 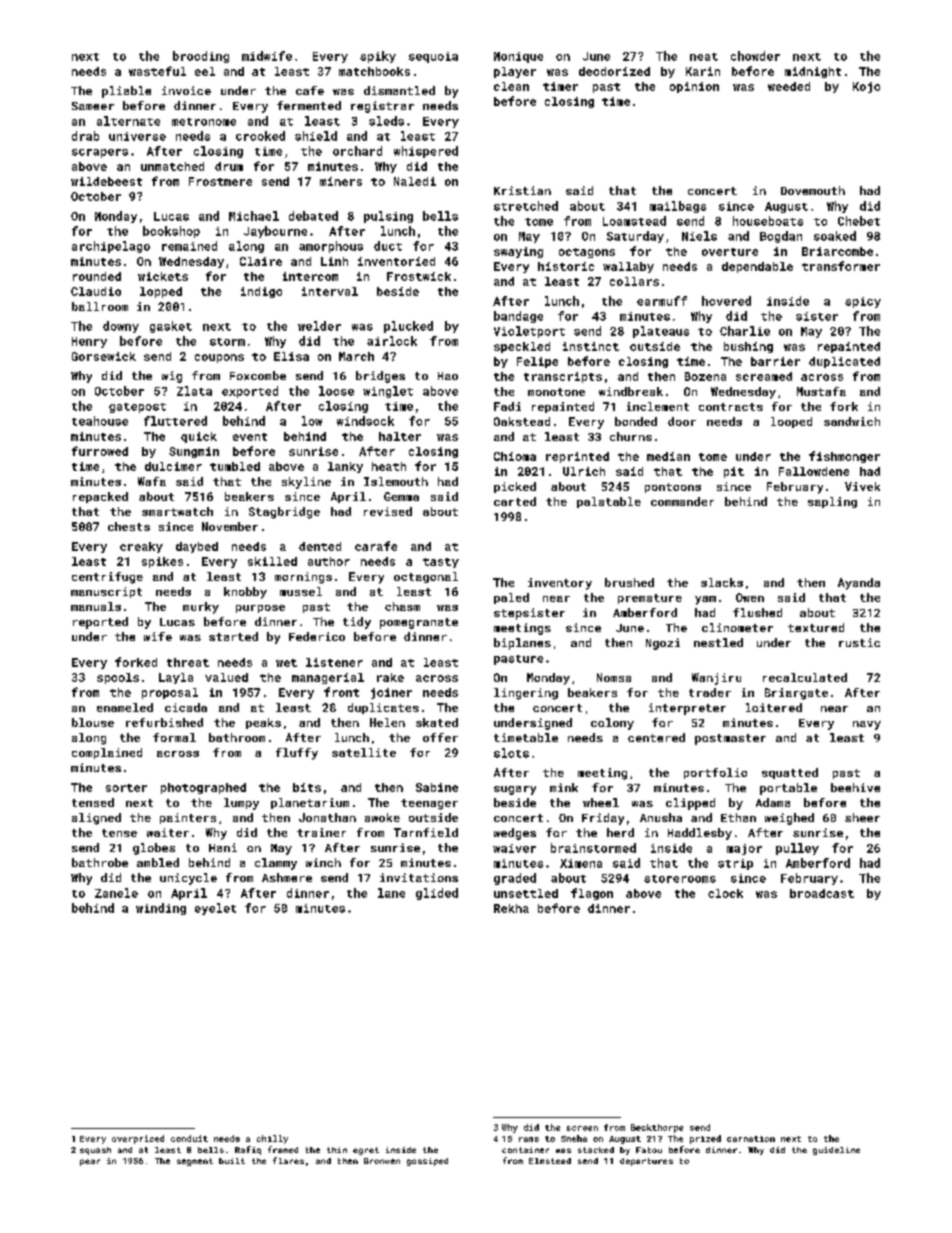 I want to click on pit, so click(x=734, y=472).
